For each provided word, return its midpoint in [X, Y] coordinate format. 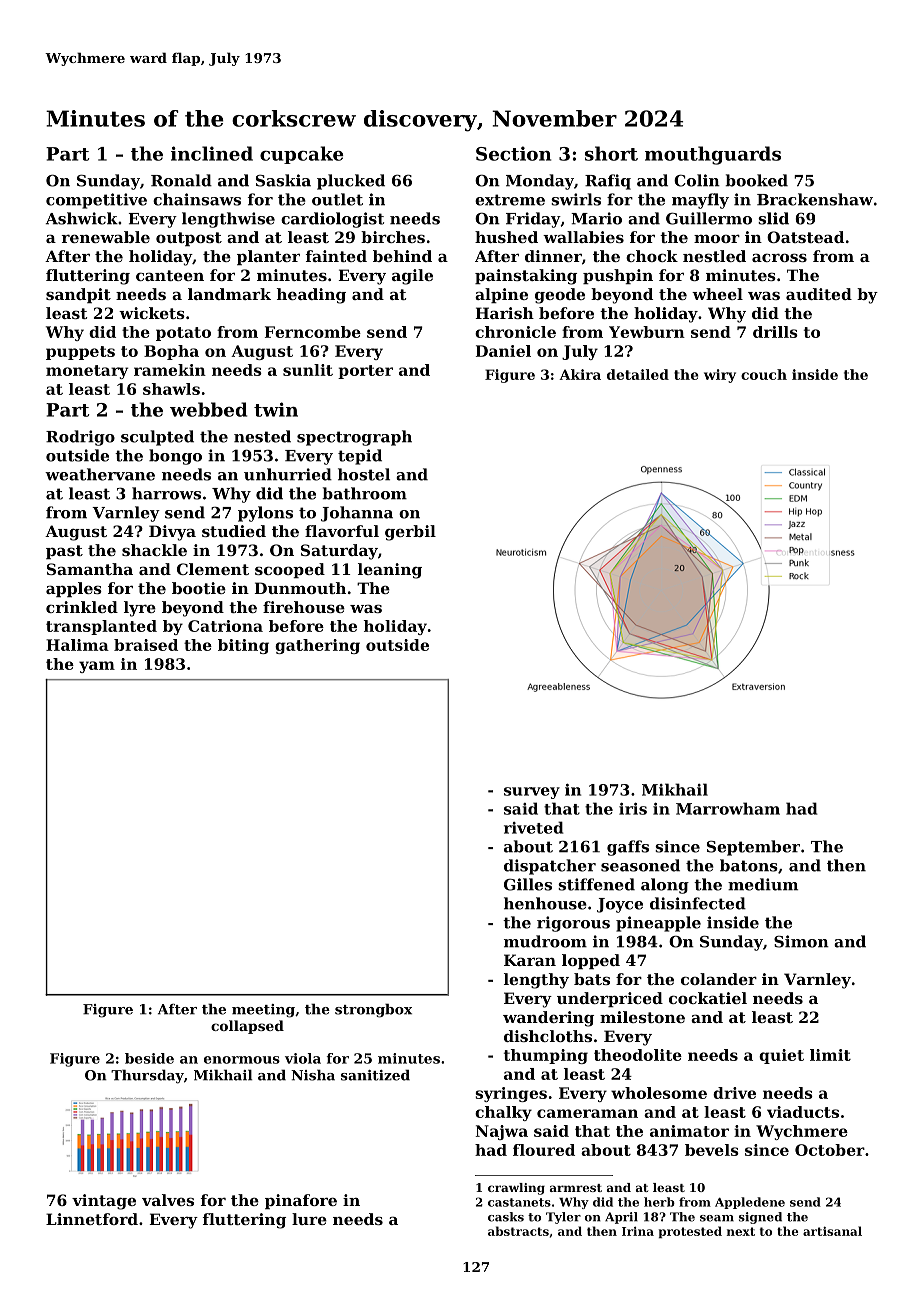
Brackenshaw [815, 199]
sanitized [375, 1075]
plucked [351, 182]
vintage [104, 1202]
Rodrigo [80, 438]
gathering [317, 646]
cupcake [301, 155]
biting [243, 646]
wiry [720, 376]
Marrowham [728, 808]
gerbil [410, 533]
